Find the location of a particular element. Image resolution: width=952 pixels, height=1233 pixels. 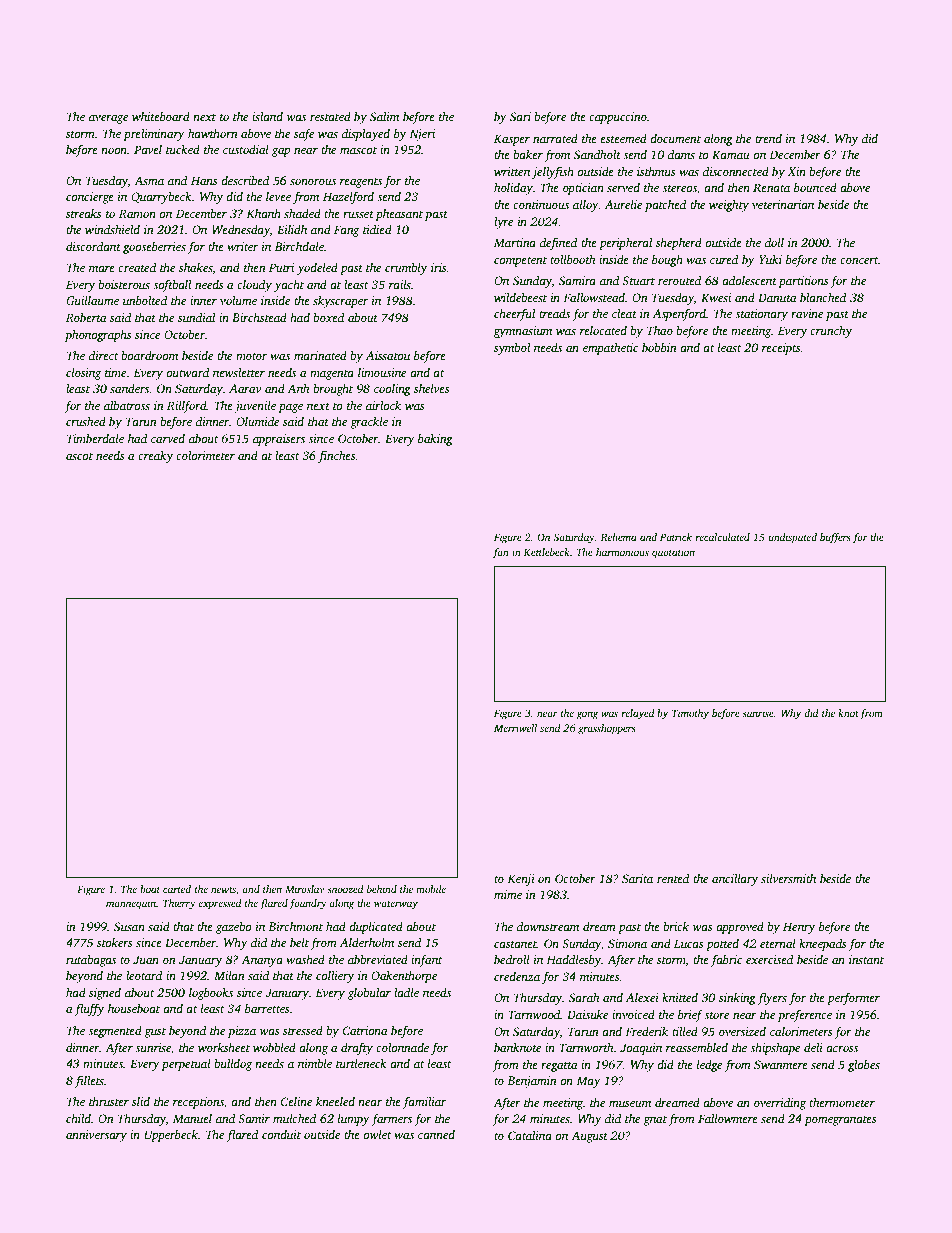

Salim is located at coordinates (384, 116).
